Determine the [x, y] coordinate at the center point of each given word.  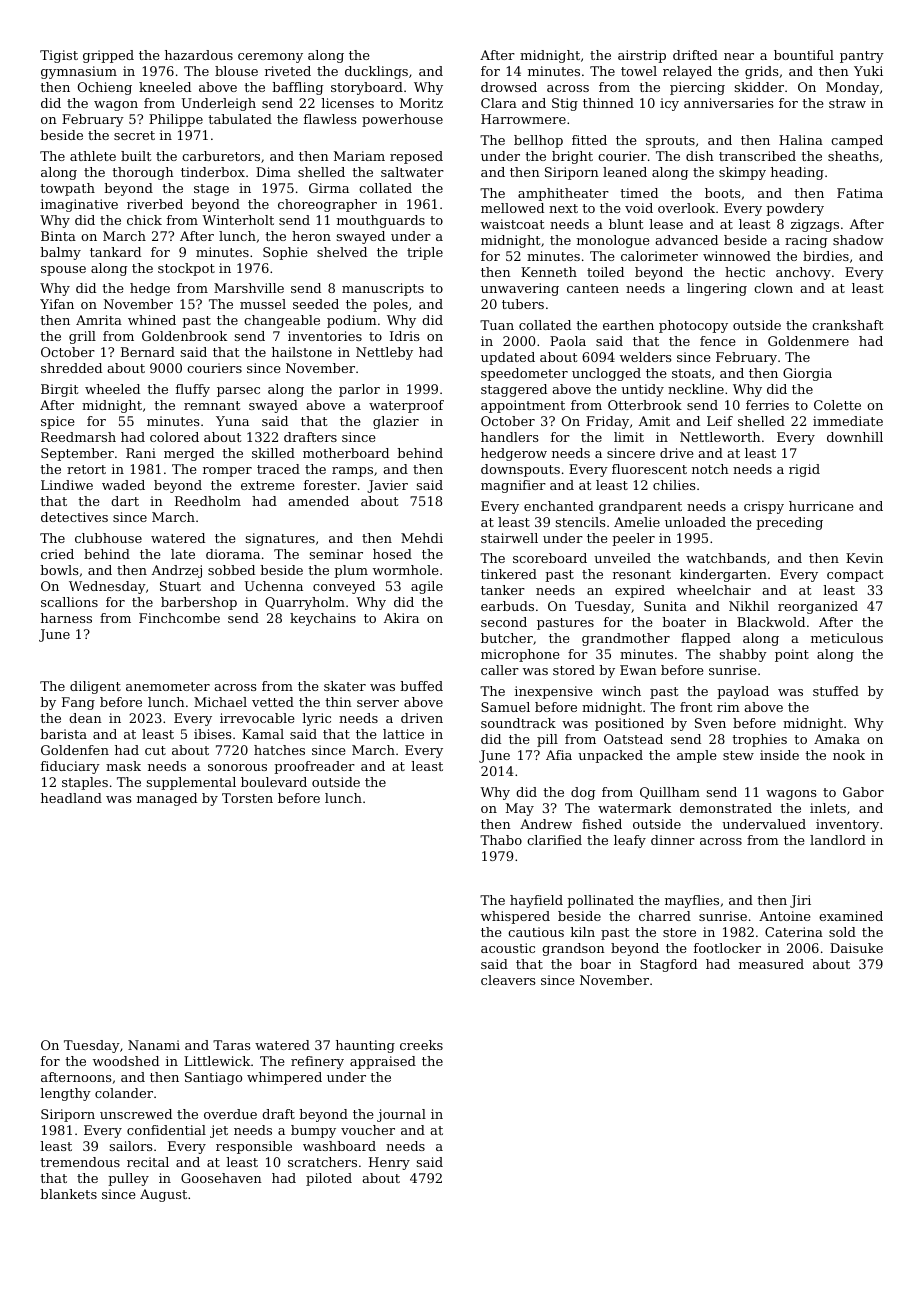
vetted [273, 702]
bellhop [538, 141]
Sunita [665, 606]
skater [345, 686]
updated [508, 358]
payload [743, 692]
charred [665, 916]
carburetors [221, 156]
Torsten [247, 798]
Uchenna [274, 586]
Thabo [501, 840]
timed [639, 193]
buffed [421, 686]
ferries [767, 405]
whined [152, 320]
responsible [254, 1147]
